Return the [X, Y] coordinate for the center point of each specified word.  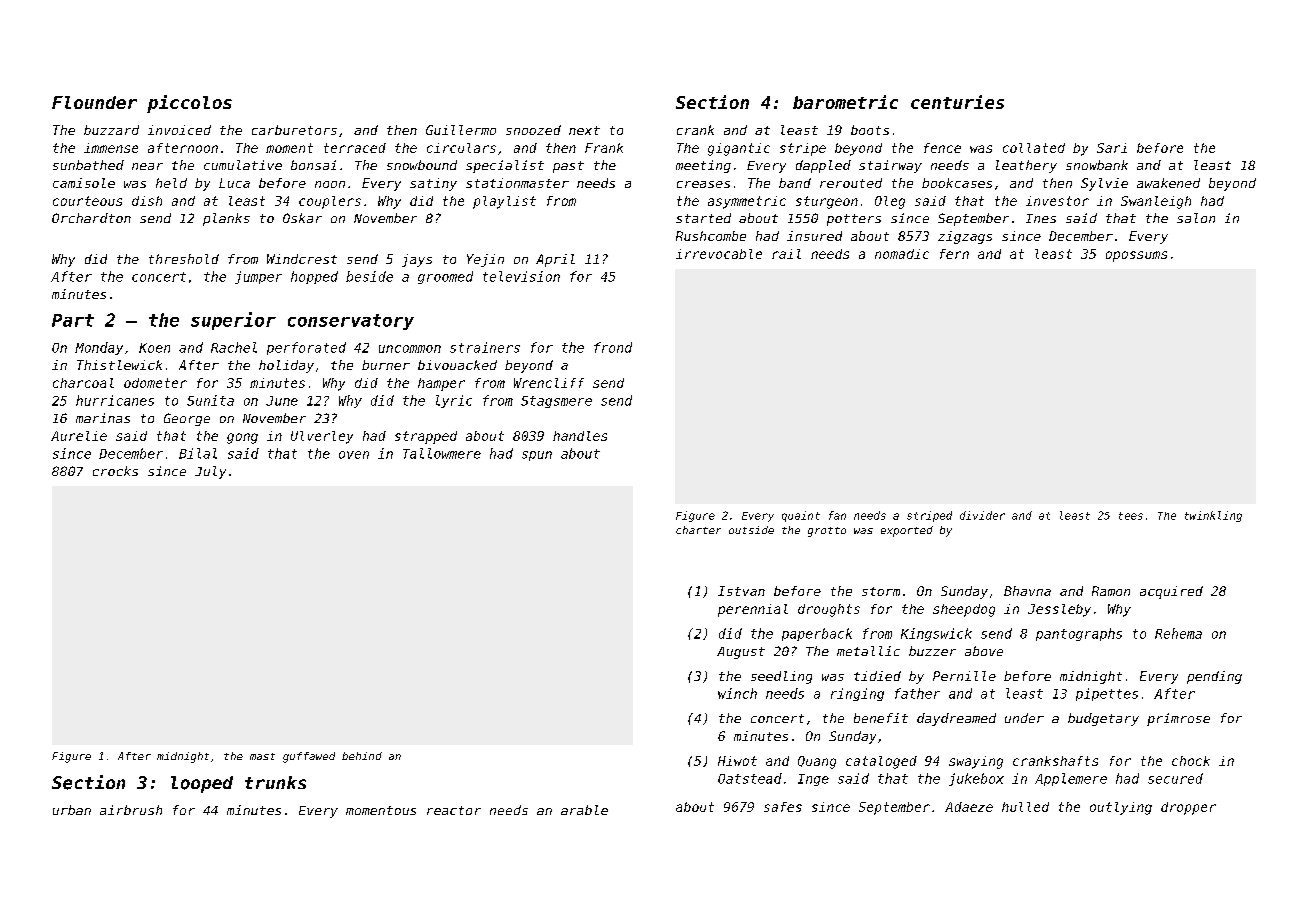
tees [1131, 516]
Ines [1041, 218]
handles [580, 436]
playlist [504, 202]
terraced [355, 148]
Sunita [210, 400]
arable [584, 810]
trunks [275, 782]
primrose [1178, 719]
